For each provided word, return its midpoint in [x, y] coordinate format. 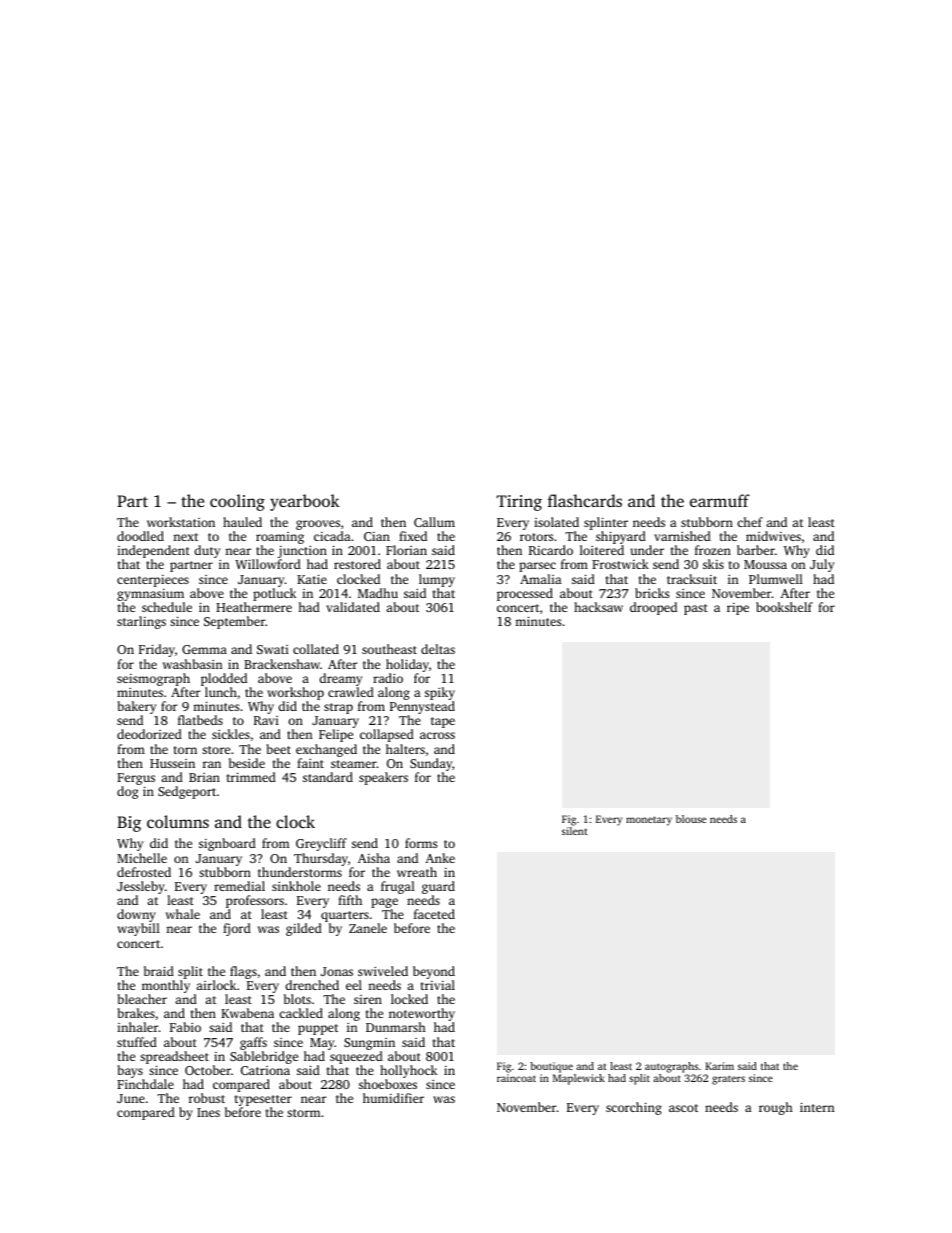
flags [243, 972]
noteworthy [422, 1015]
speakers [383, 778]
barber [756, 550]
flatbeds [200, 720]
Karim [719, 1066]
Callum [434, 522]
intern [817, 1107]
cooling [237, 502]
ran [212, 764]
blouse [691, 819]
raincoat [516, 1078]
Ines [208, 1112]
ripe [738, 609]
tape [443, 722]
